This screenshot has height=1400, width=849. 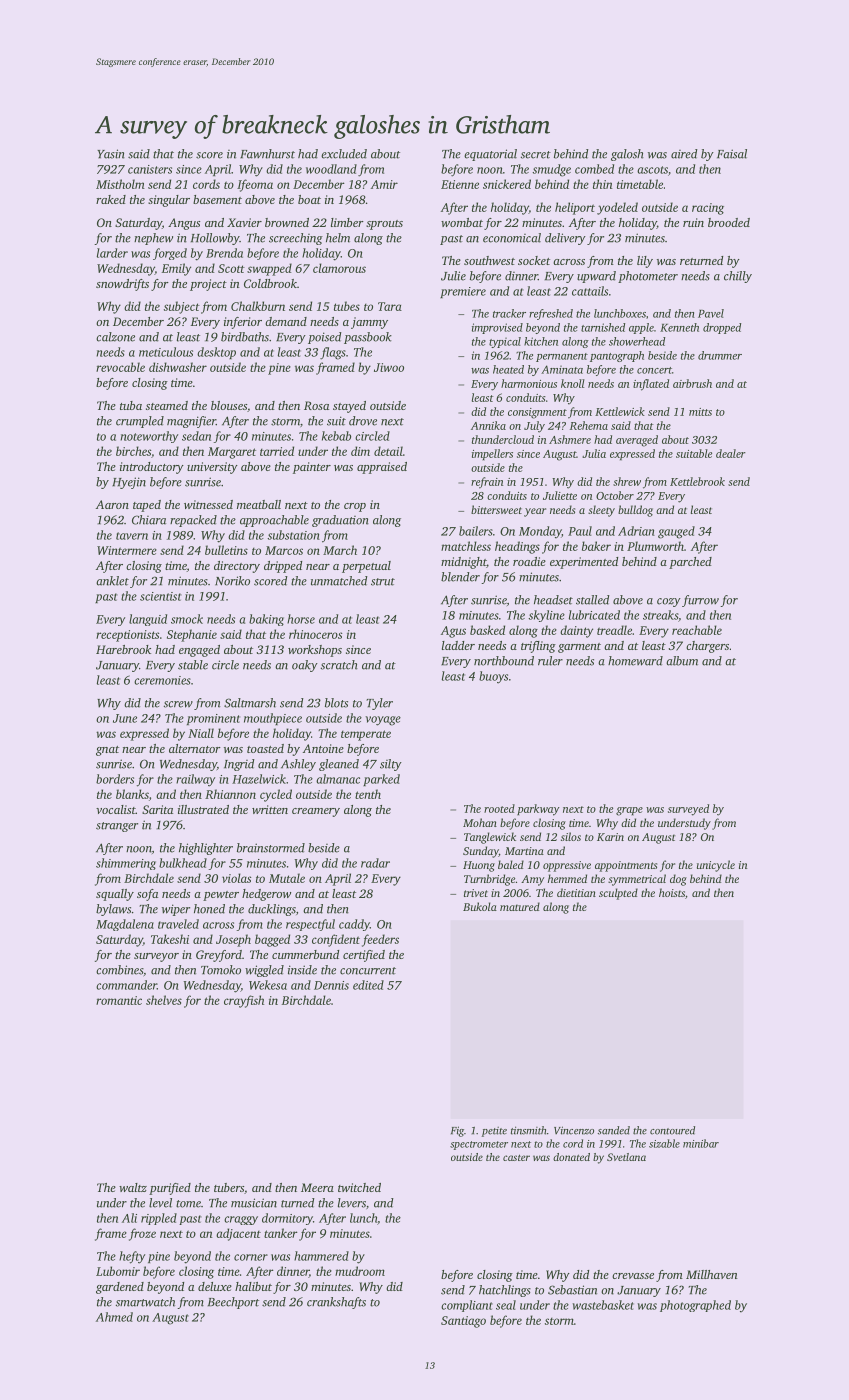 I want to click on railway, so click(x=195, y=780).
